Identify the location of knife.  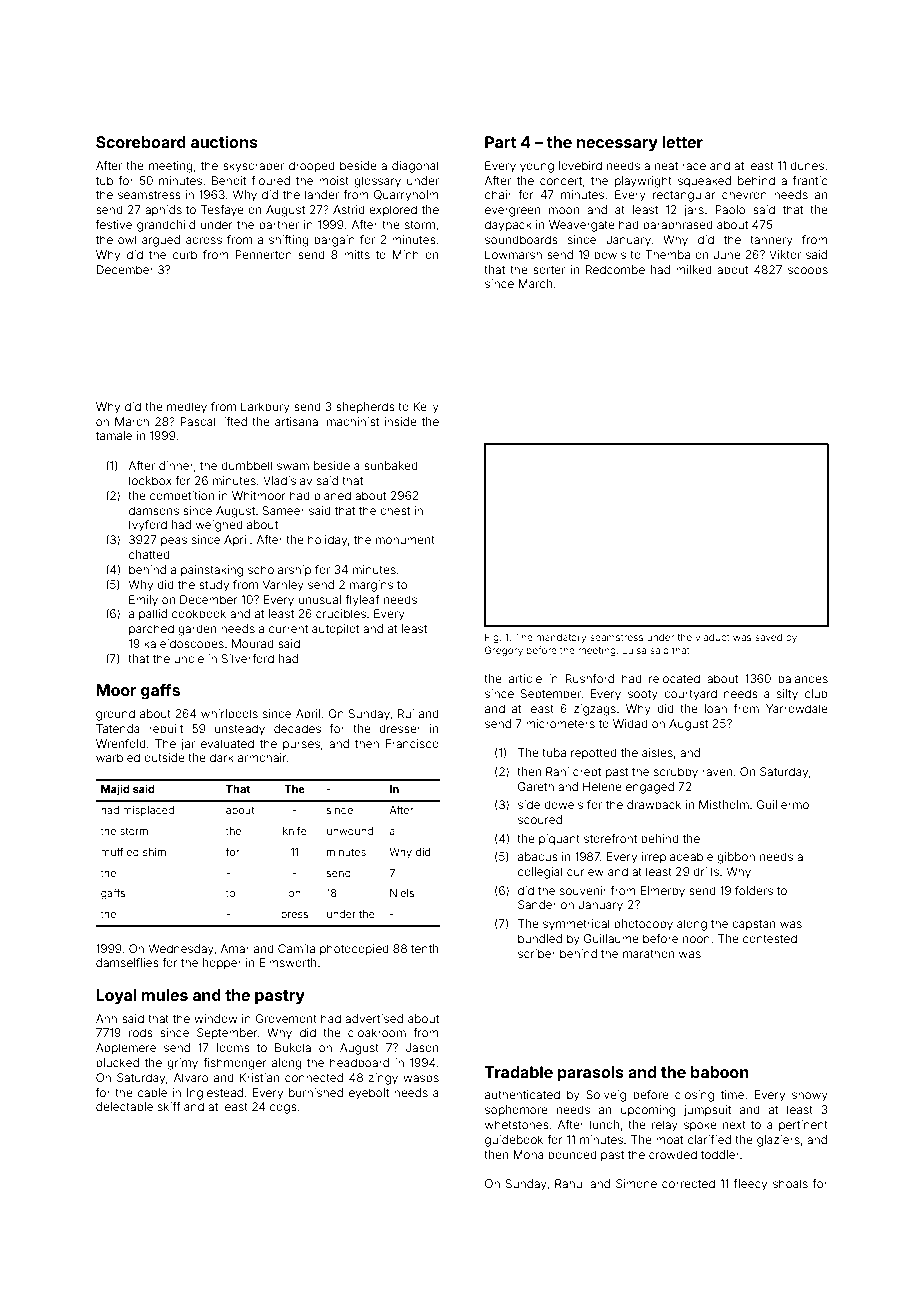
(295, 830).
